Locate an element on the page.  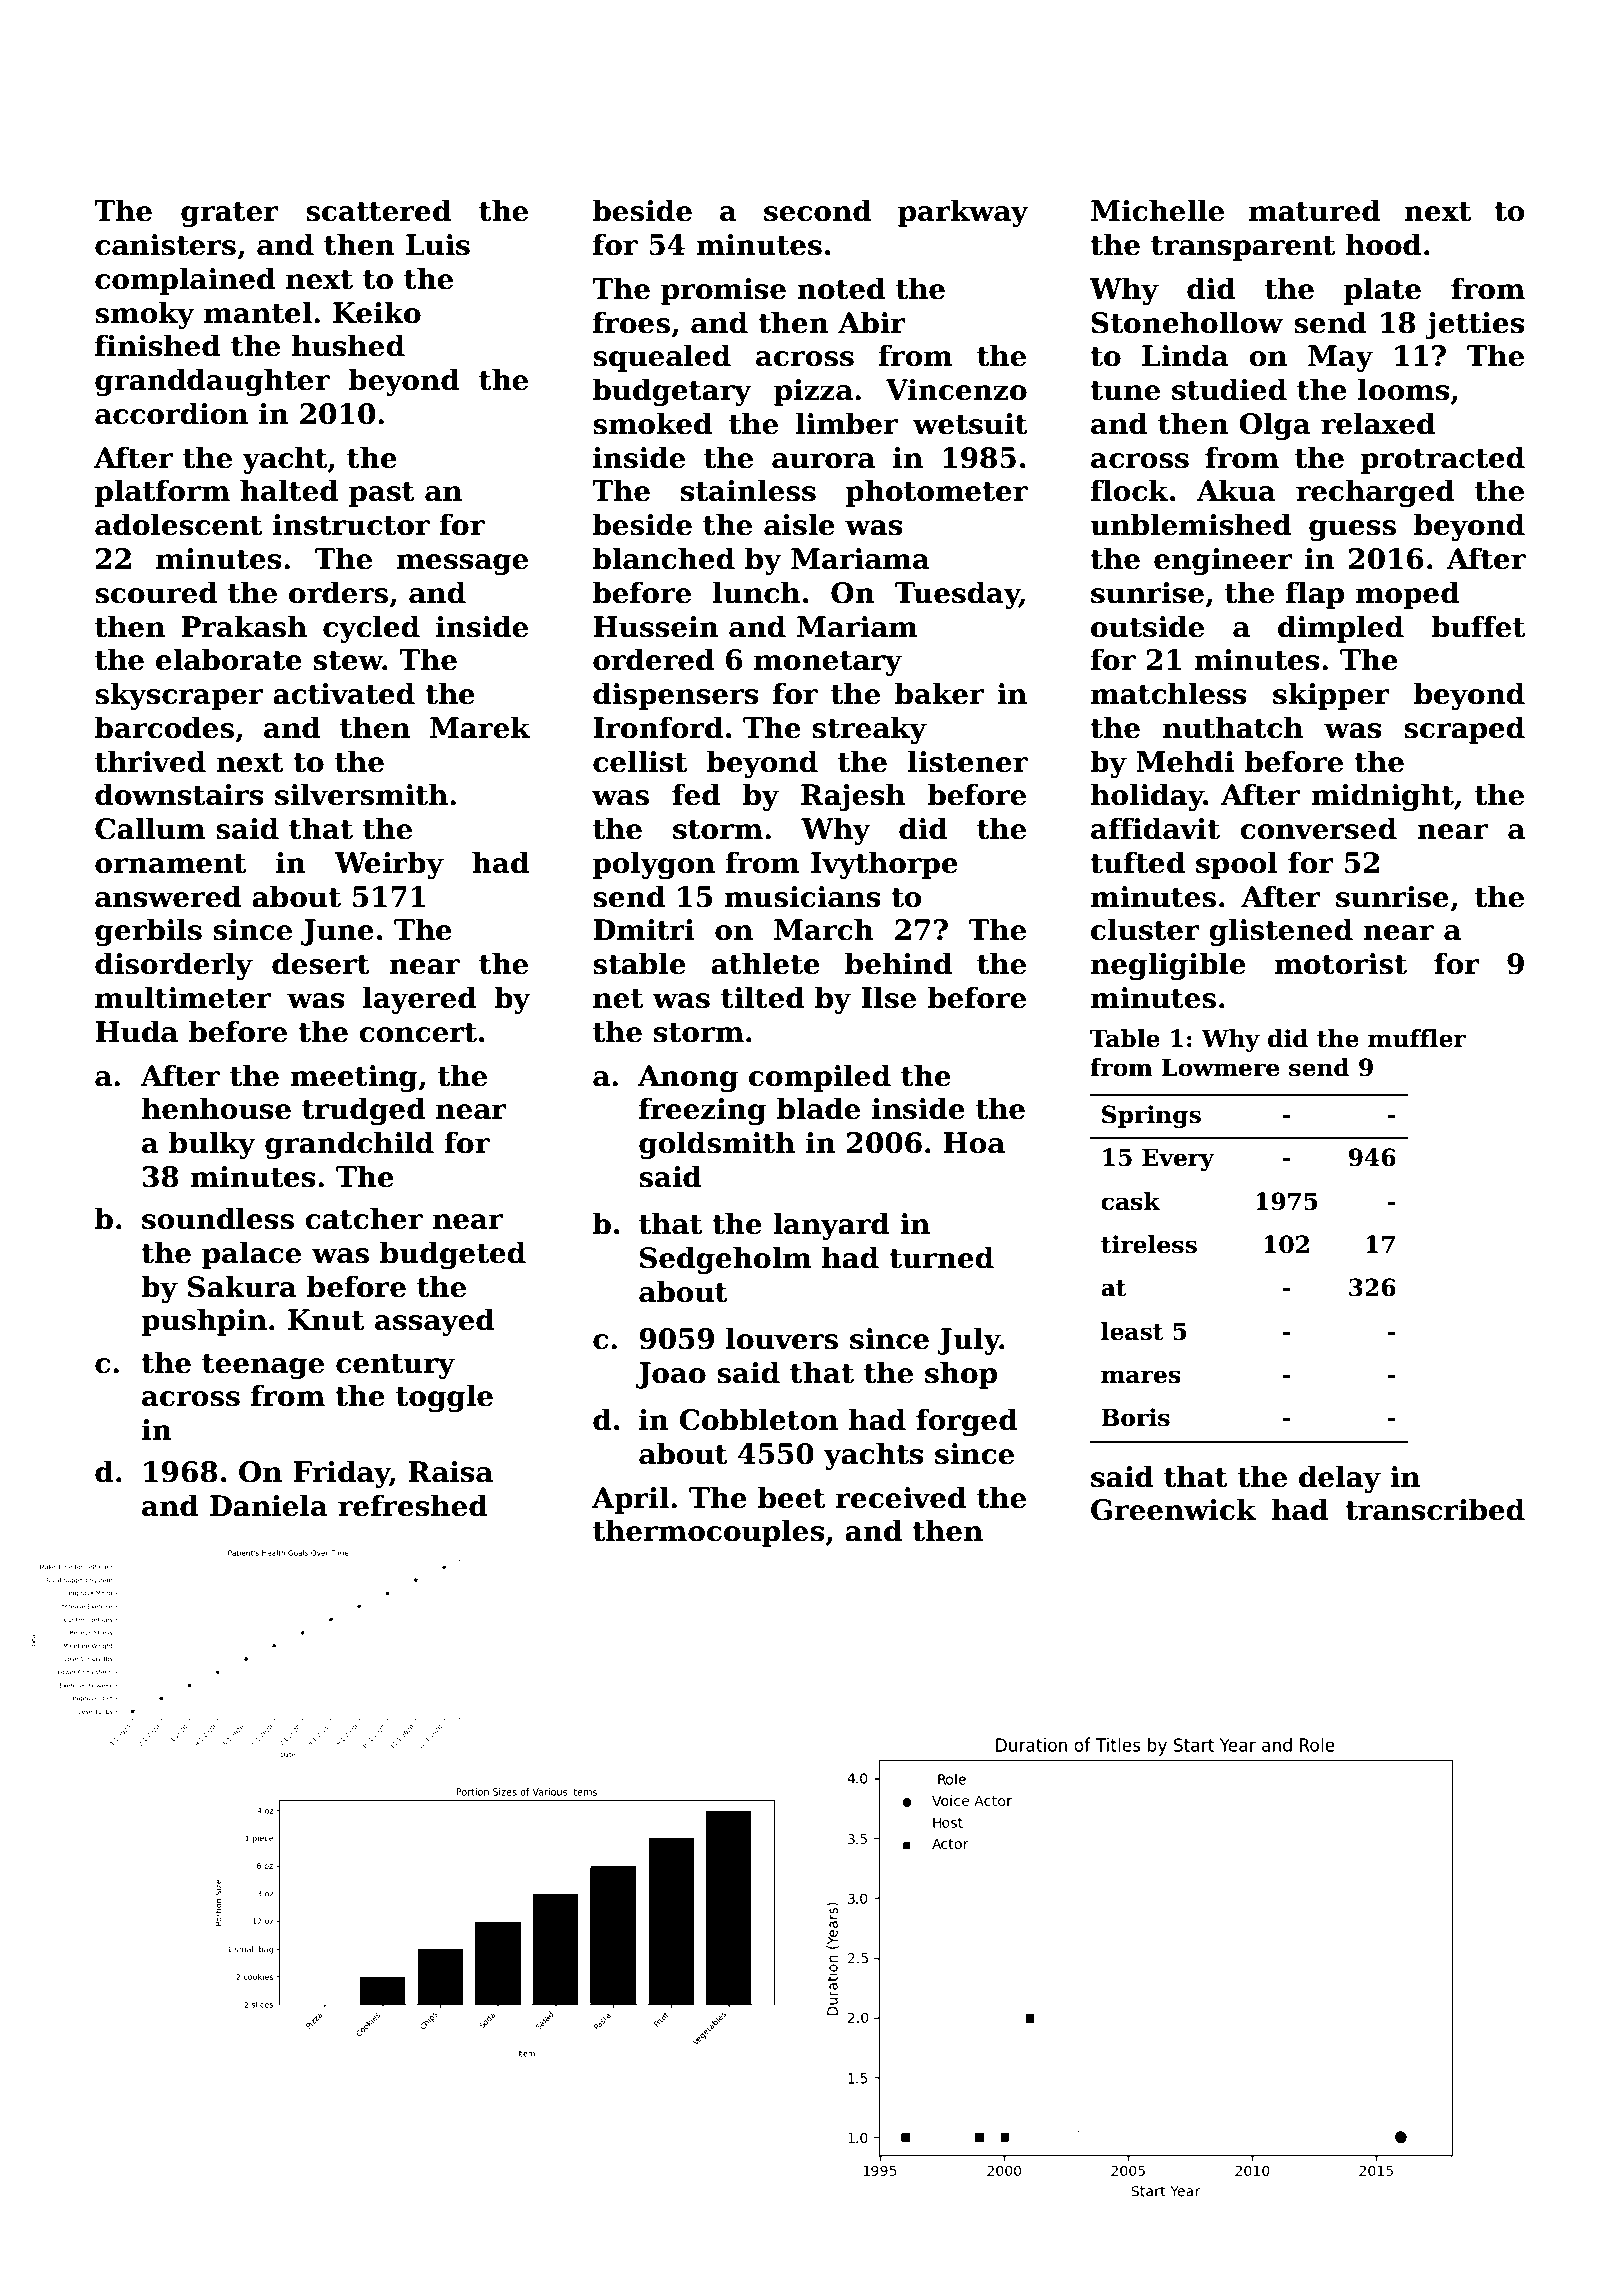
thrived is located at coordinates (150, 761).
